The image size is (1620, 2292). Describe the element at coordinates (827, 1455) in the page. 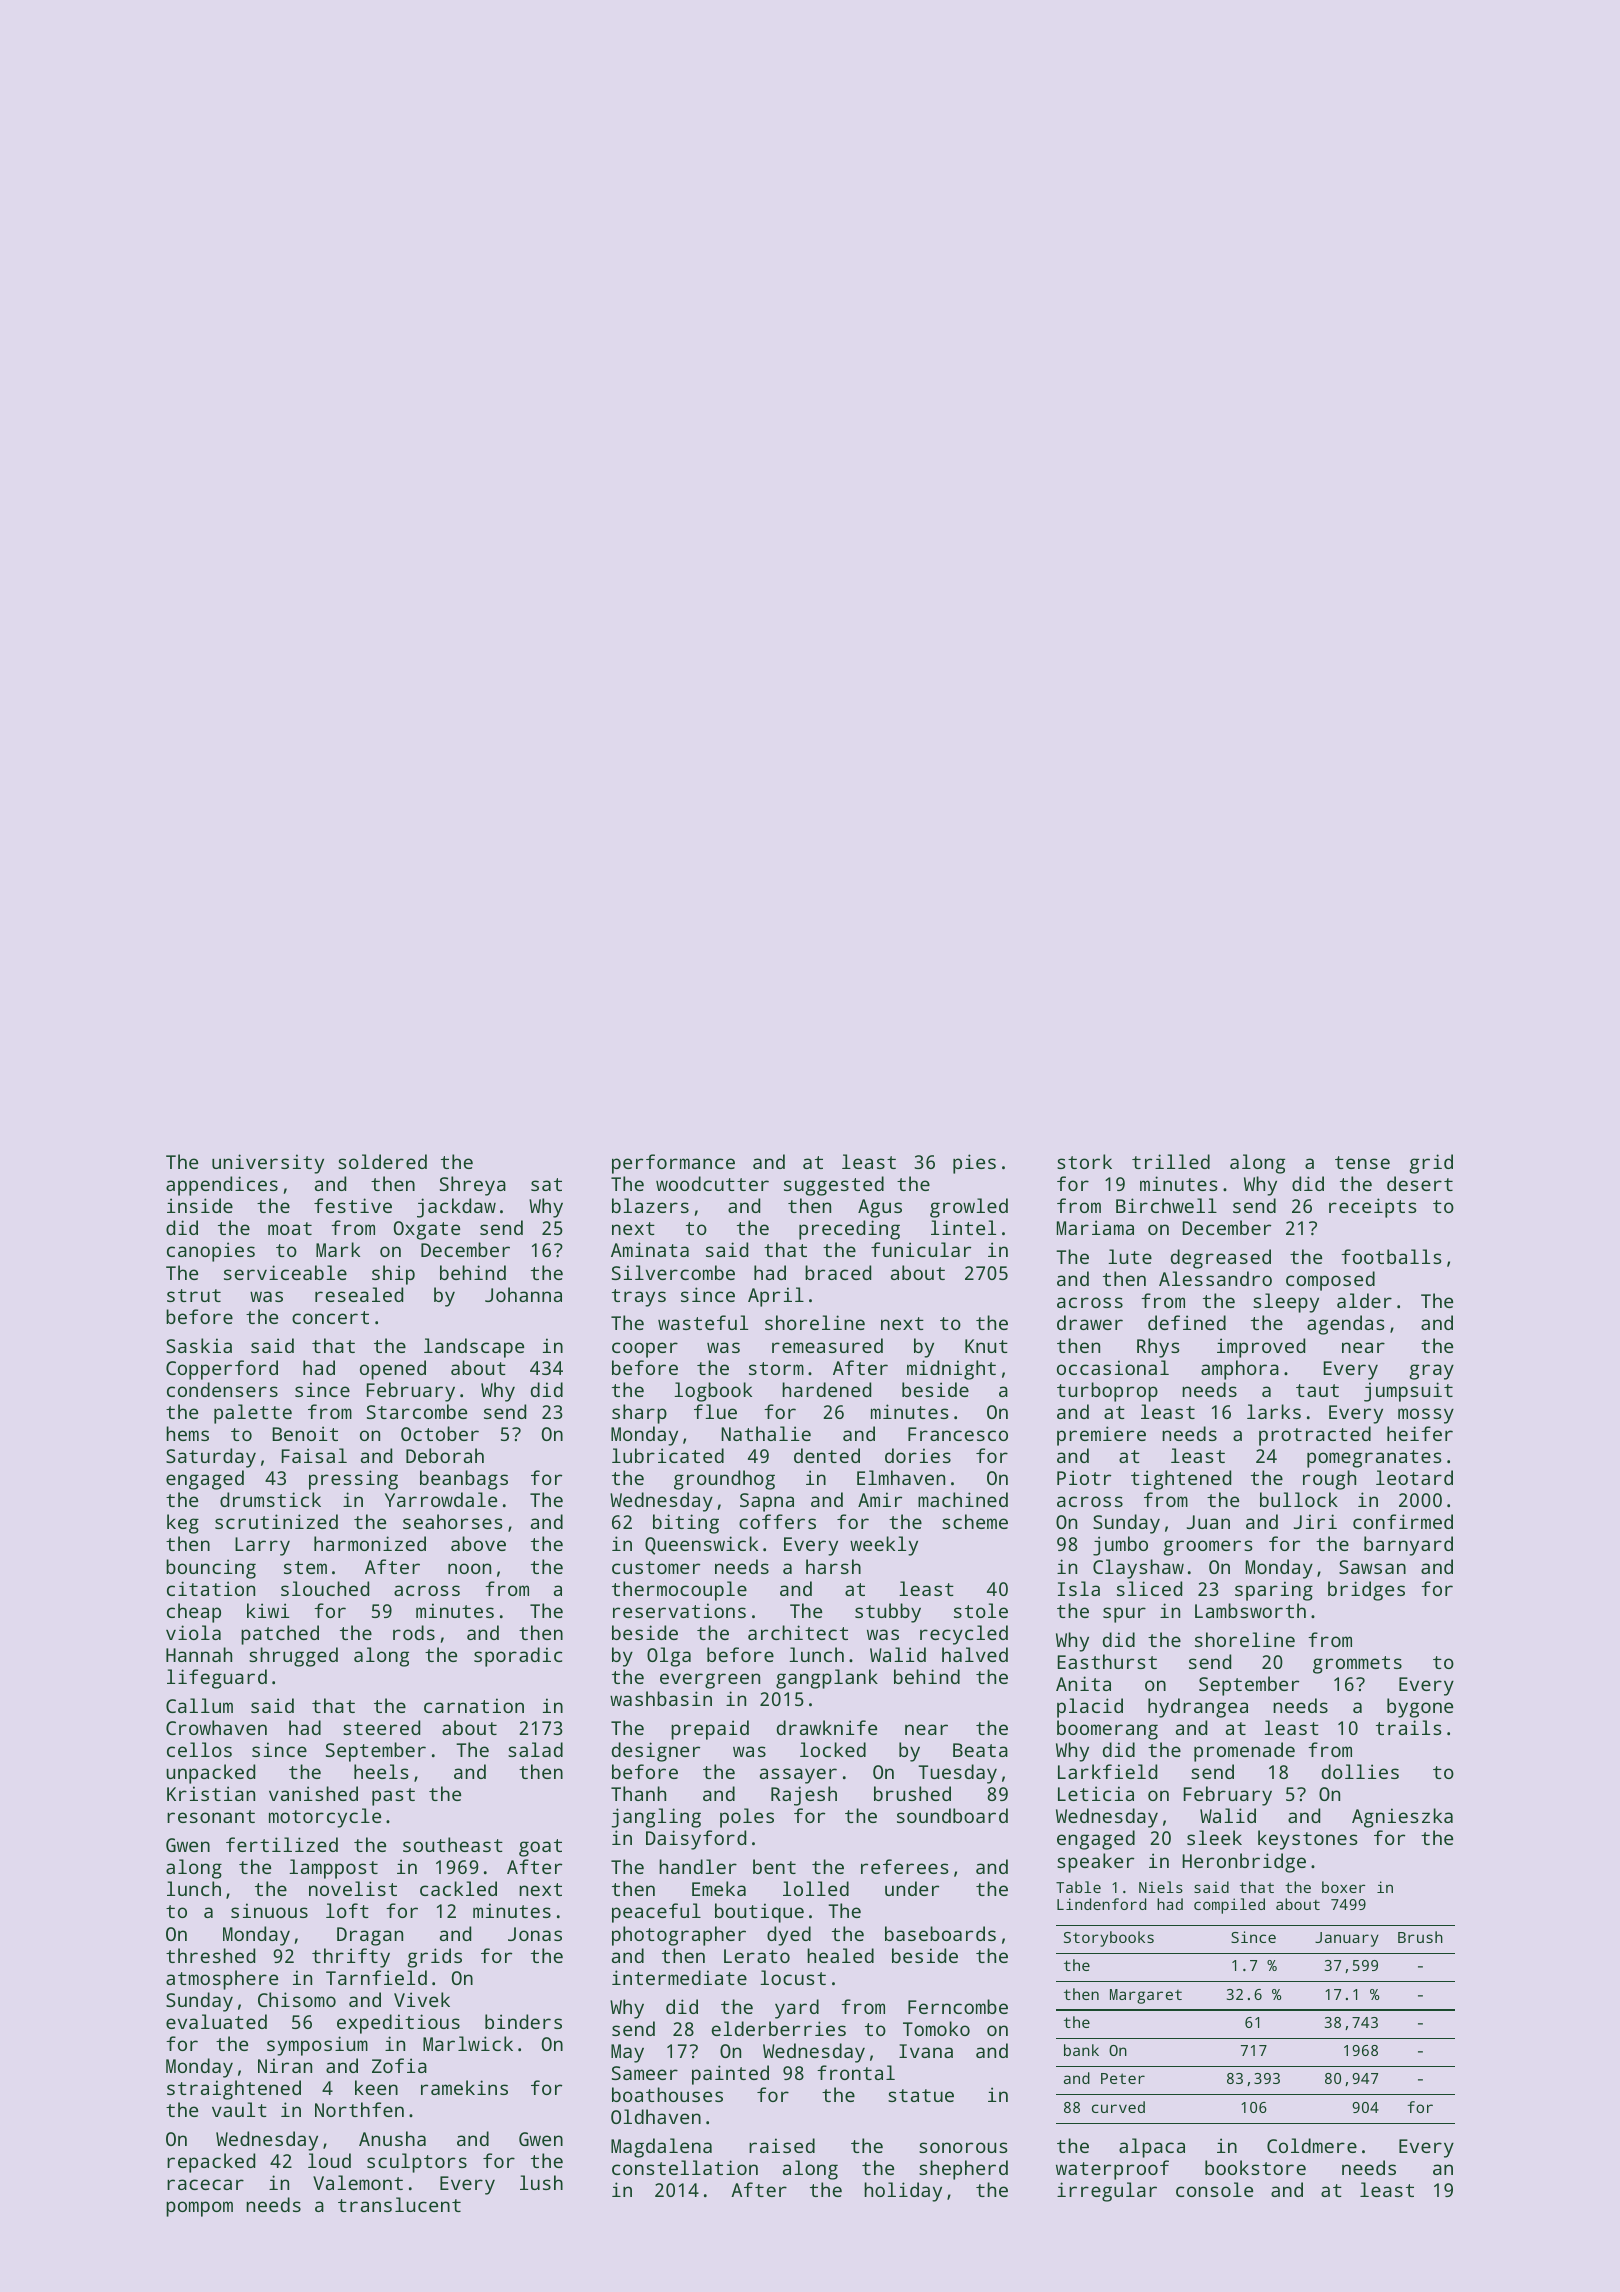

I see `dented` at that location.
